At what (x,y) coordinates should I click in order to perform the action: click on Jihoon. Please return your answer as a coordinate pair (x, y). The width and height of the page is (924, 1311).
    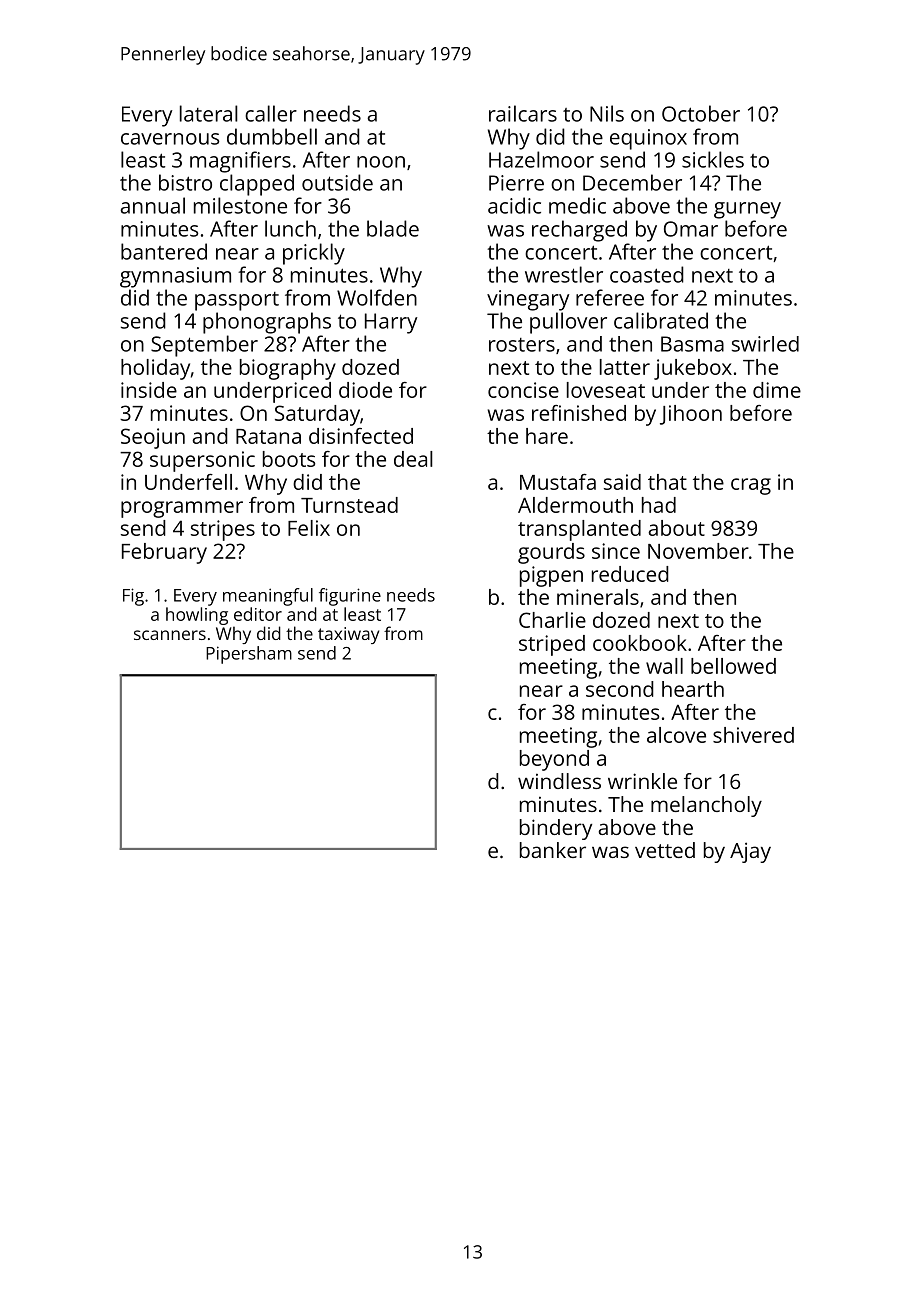
    Looking at the image, I should click on (691, 415).
